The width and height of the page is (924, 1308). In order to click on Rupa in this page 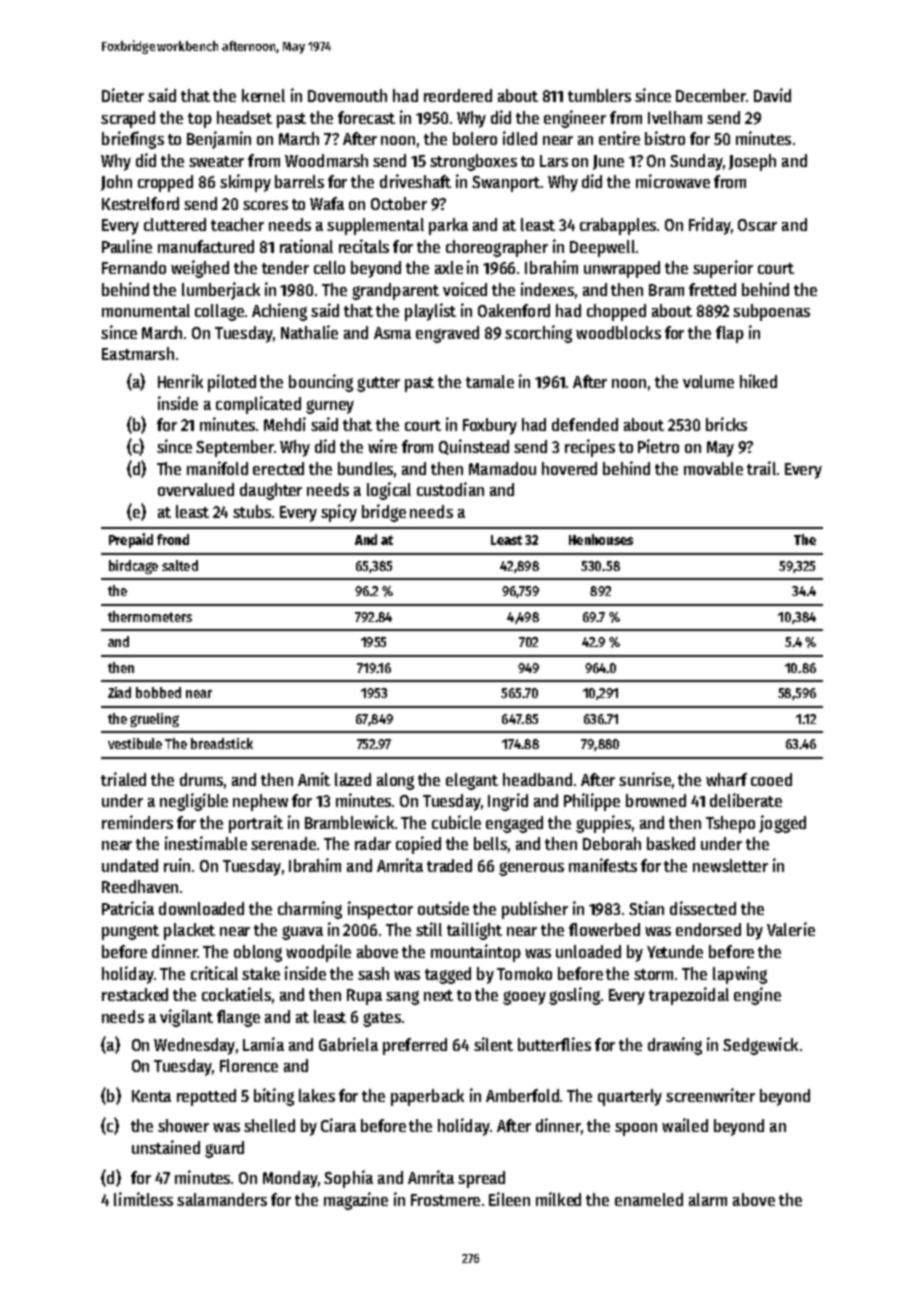, I will do `click(364, 997)`.
